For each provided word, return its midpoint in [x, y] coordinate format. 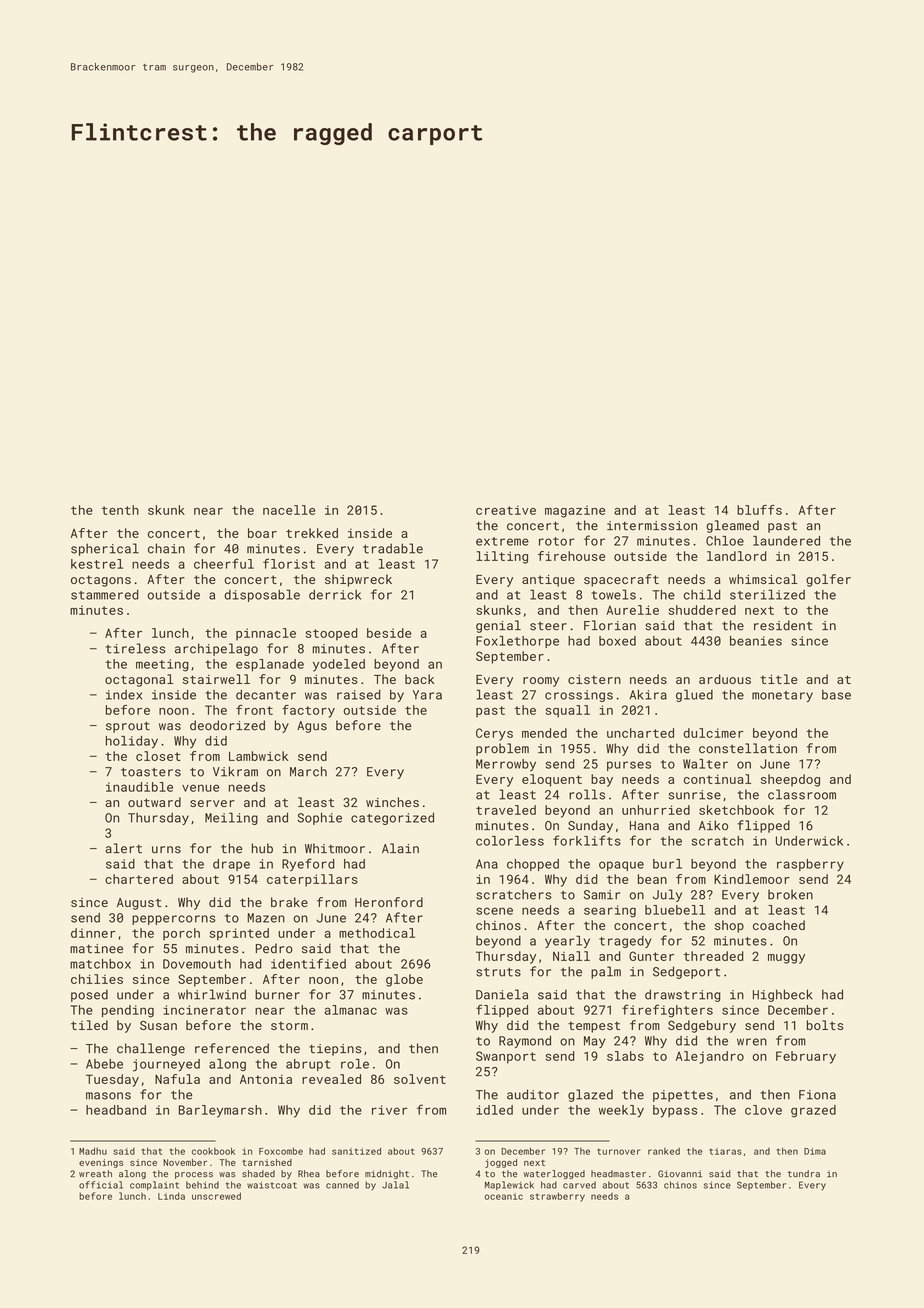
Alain [400, 848]
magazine [575, 511]
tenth [120, 510]
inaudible [139, 787]
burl [667, 864]
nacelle [289, 510]
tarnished [267, 1162]
